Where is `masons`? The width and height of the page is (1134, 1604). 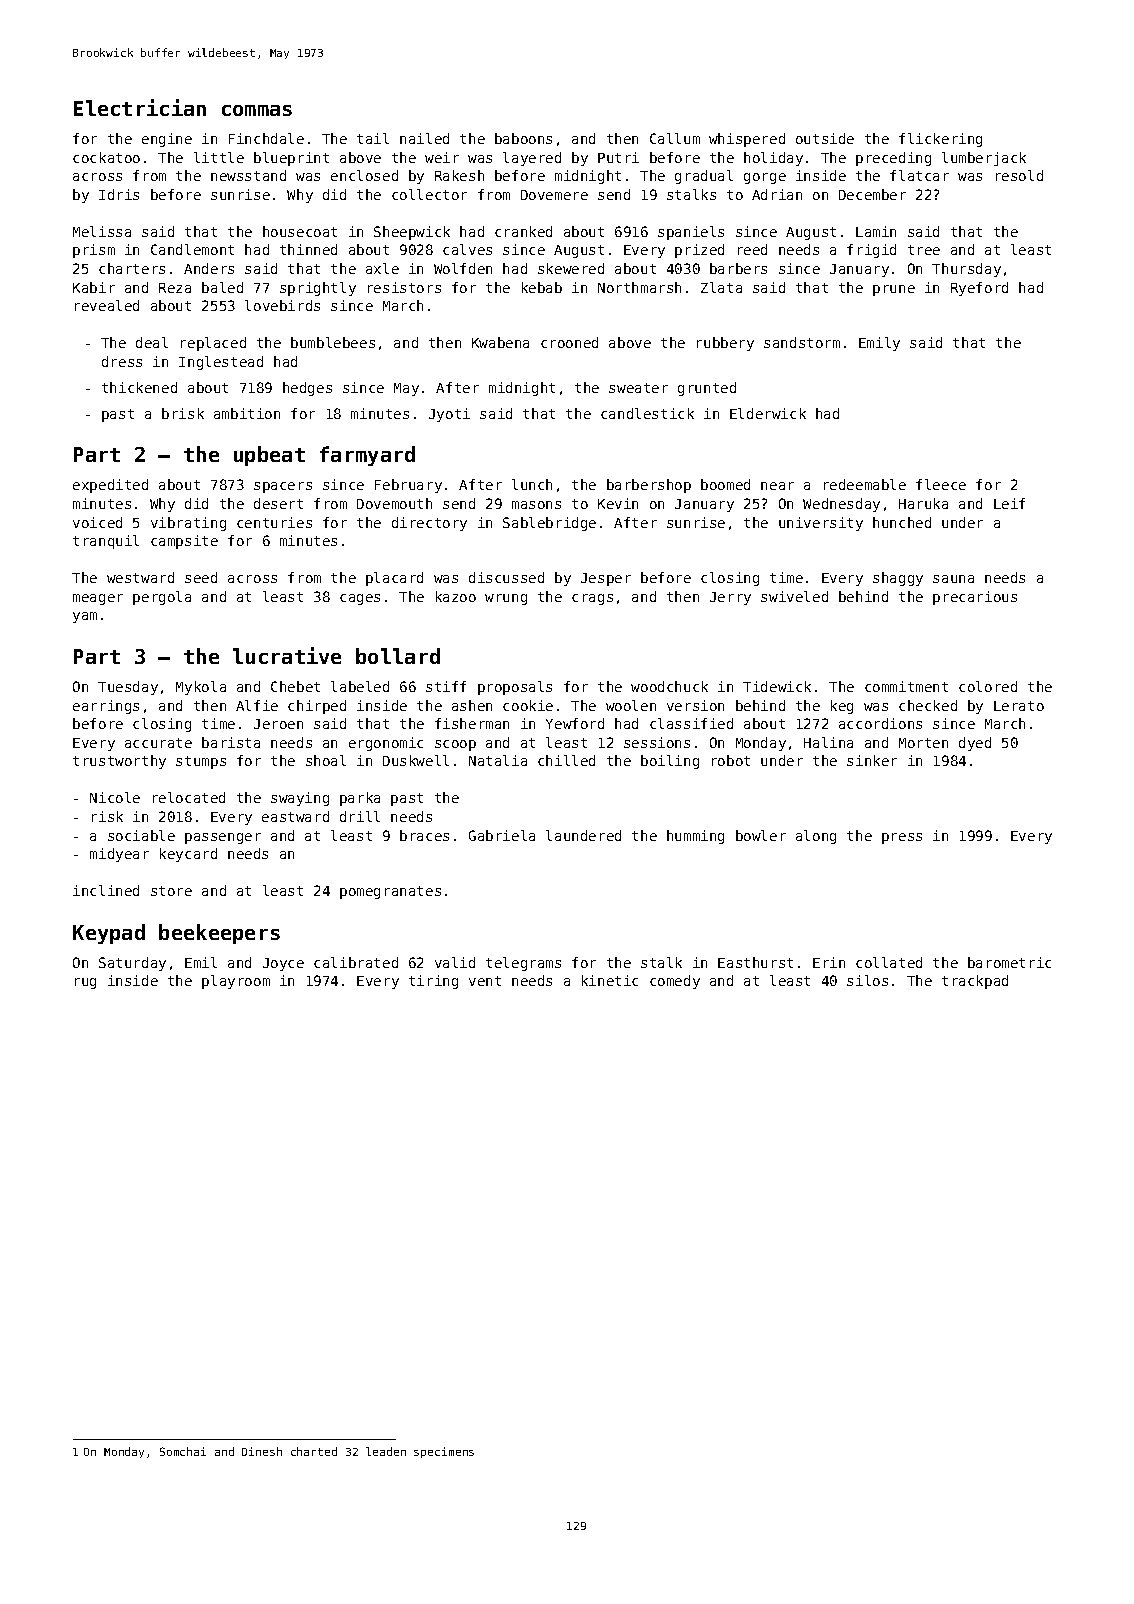 masons is located at coordinates (536, 505).
